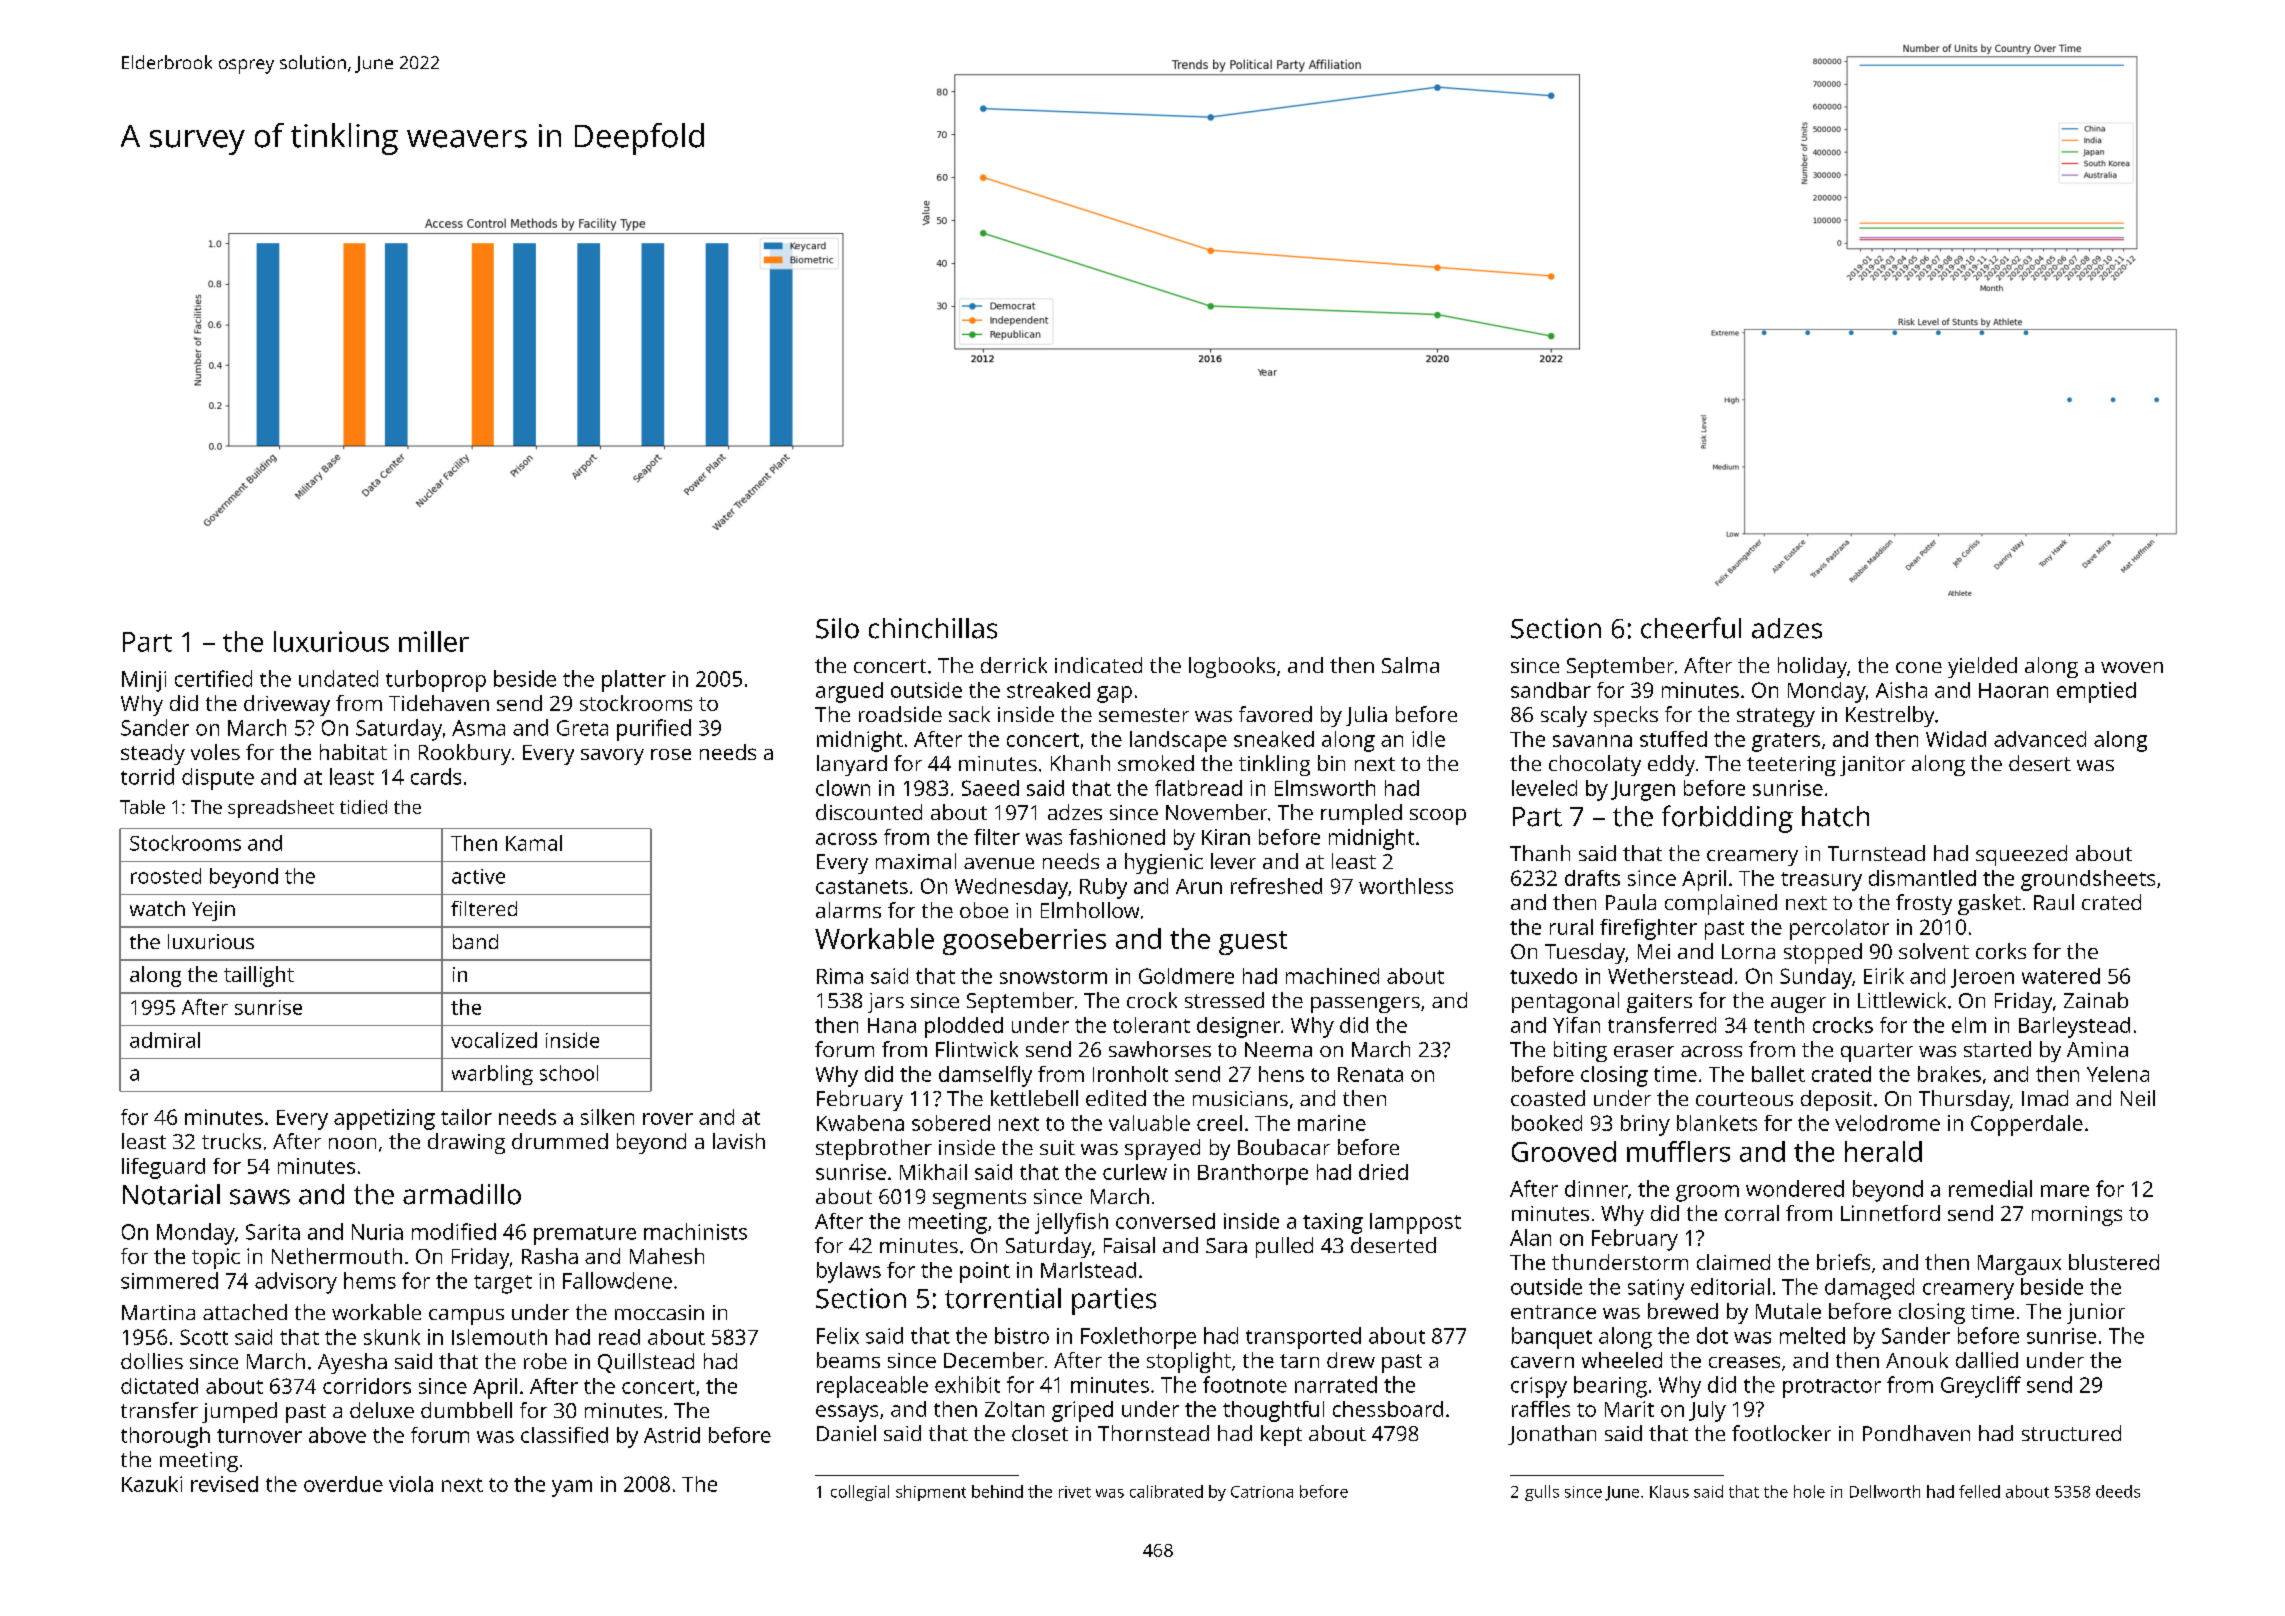 The height and width of the image is (1616, 2285). I want to click on band, so click(475, 941).
